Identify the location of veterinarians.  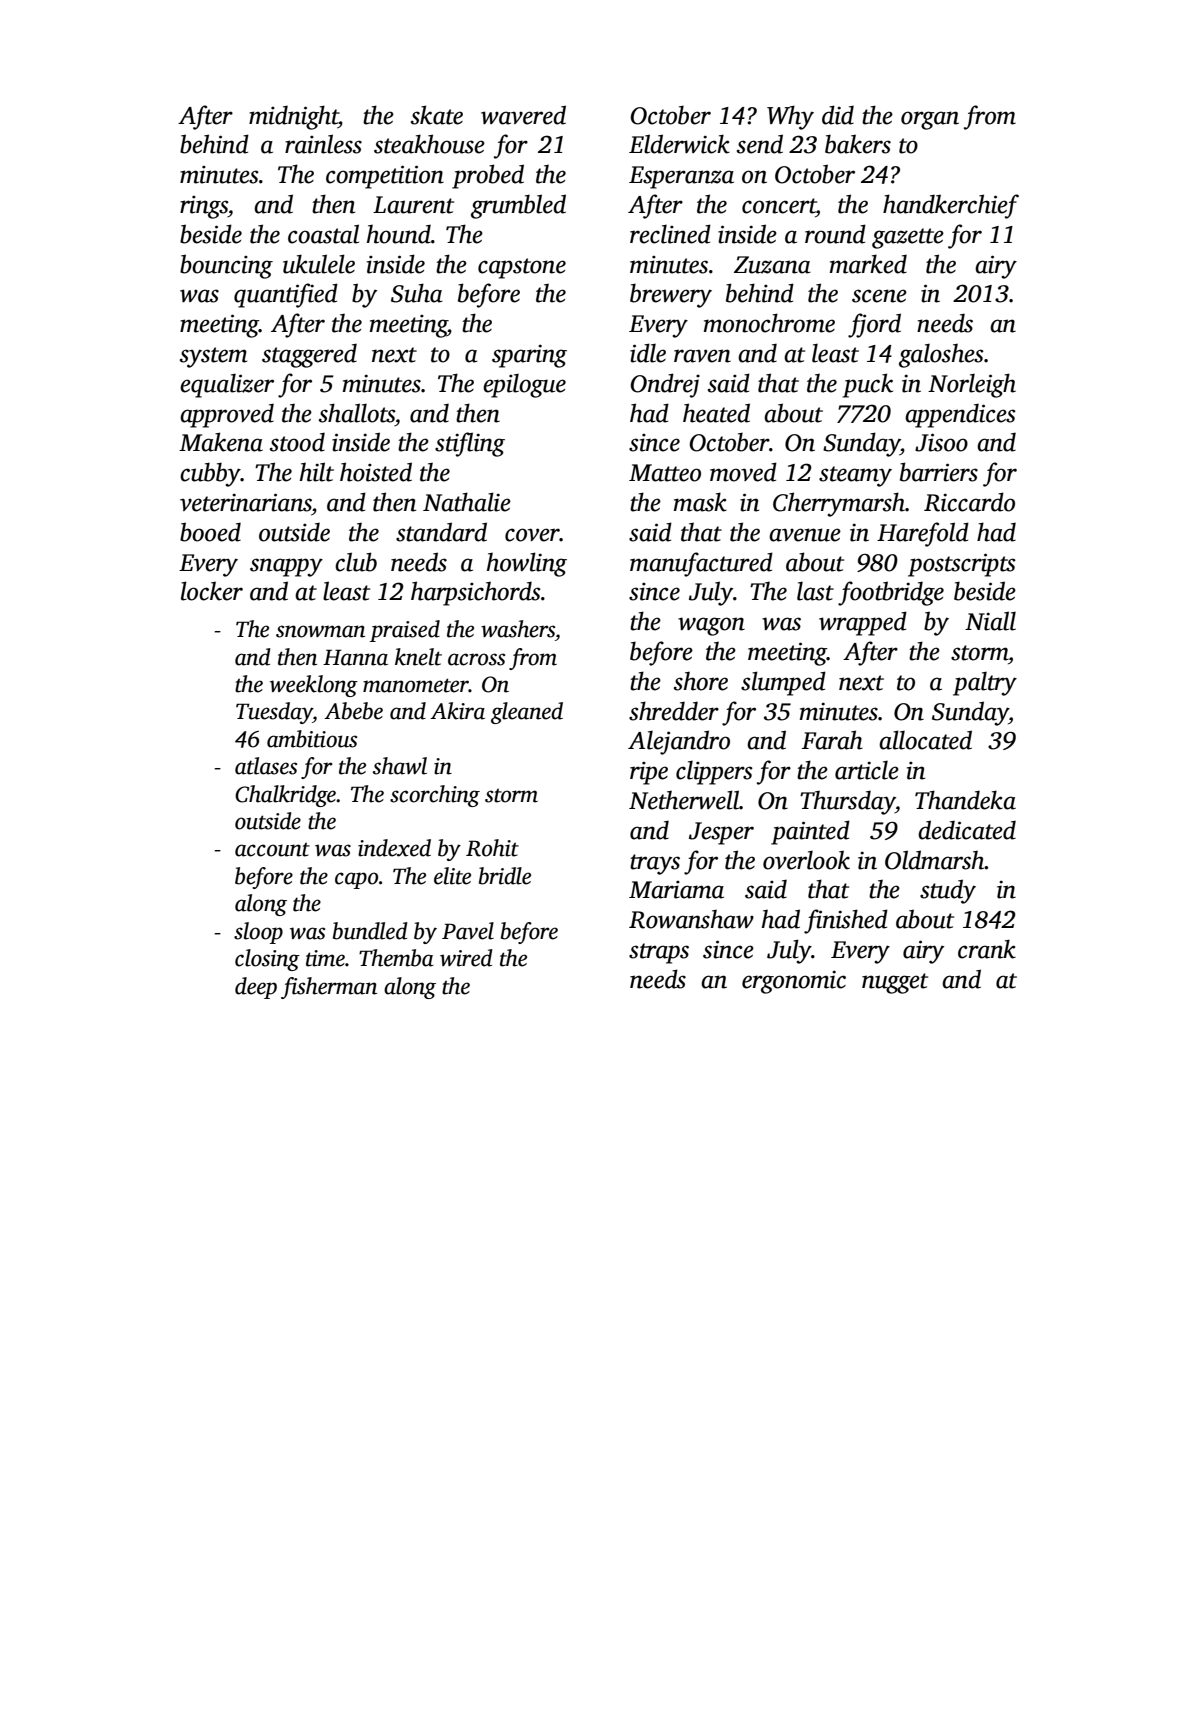
(246, 502).
